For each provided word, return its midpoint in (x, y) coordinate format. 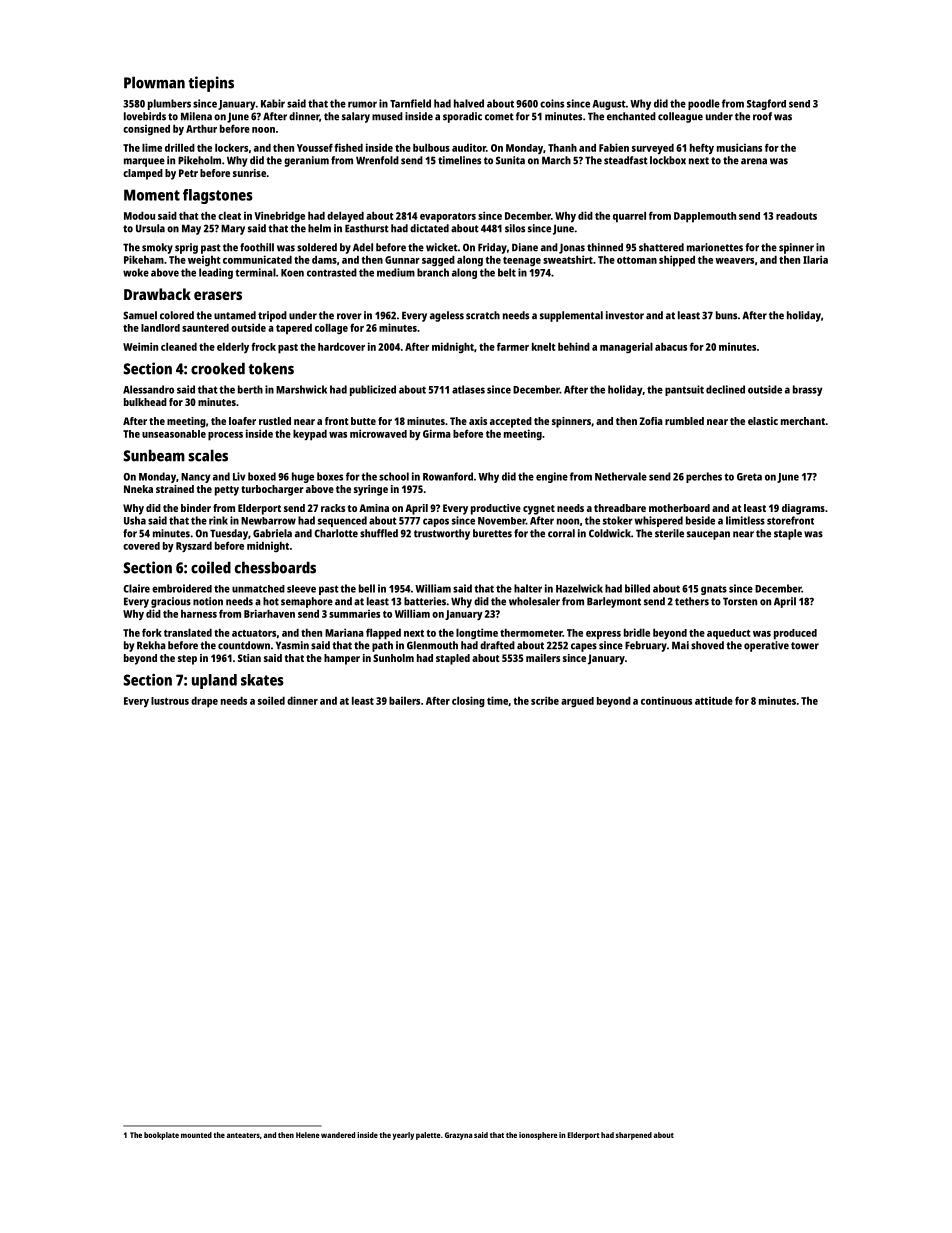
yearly (403, 1136)
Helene (308, 1135)
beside (700, 520)
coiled (211, 567)
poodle (704, 104)
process (225, 436)
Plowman (154, 82)
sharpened (634, 1136)
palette (428, 1136)
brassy (808, 390)
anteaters (243, 1135)
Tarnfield (410, 103)
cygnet (539, 510)
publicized (373, 390)
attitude (714, 701)
